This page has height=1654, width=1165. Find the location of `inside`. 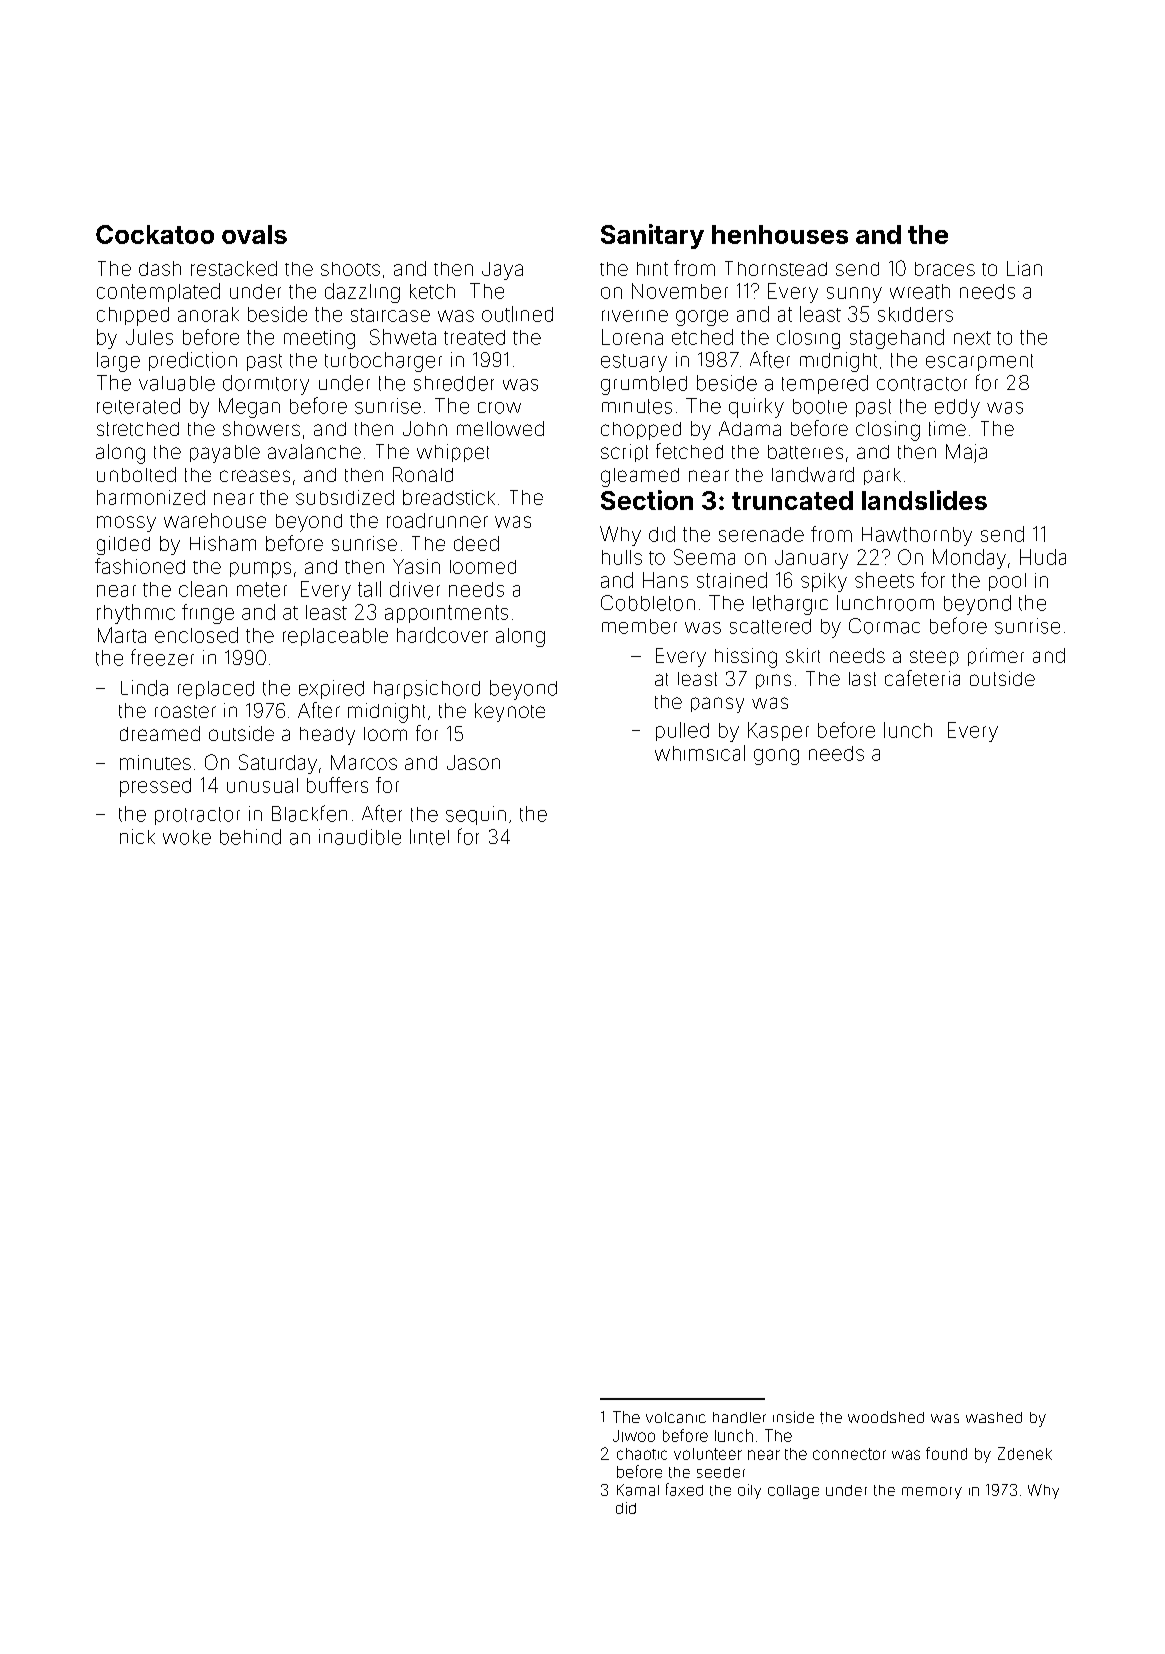

inside is located at coordinates (793, 1417).
